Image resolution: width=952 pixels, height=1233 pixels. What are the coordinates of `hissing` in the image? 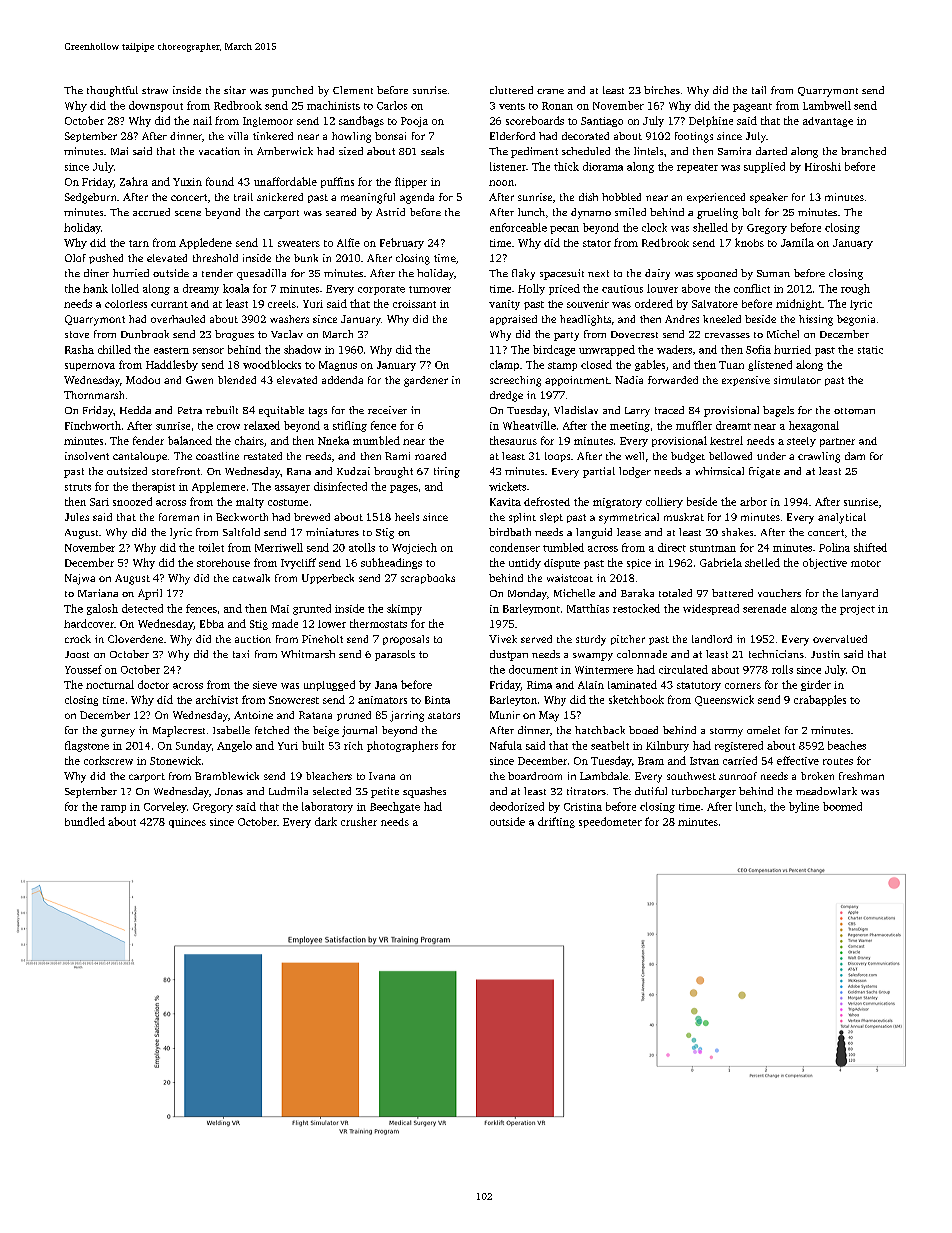 It's located at (816, 320).
